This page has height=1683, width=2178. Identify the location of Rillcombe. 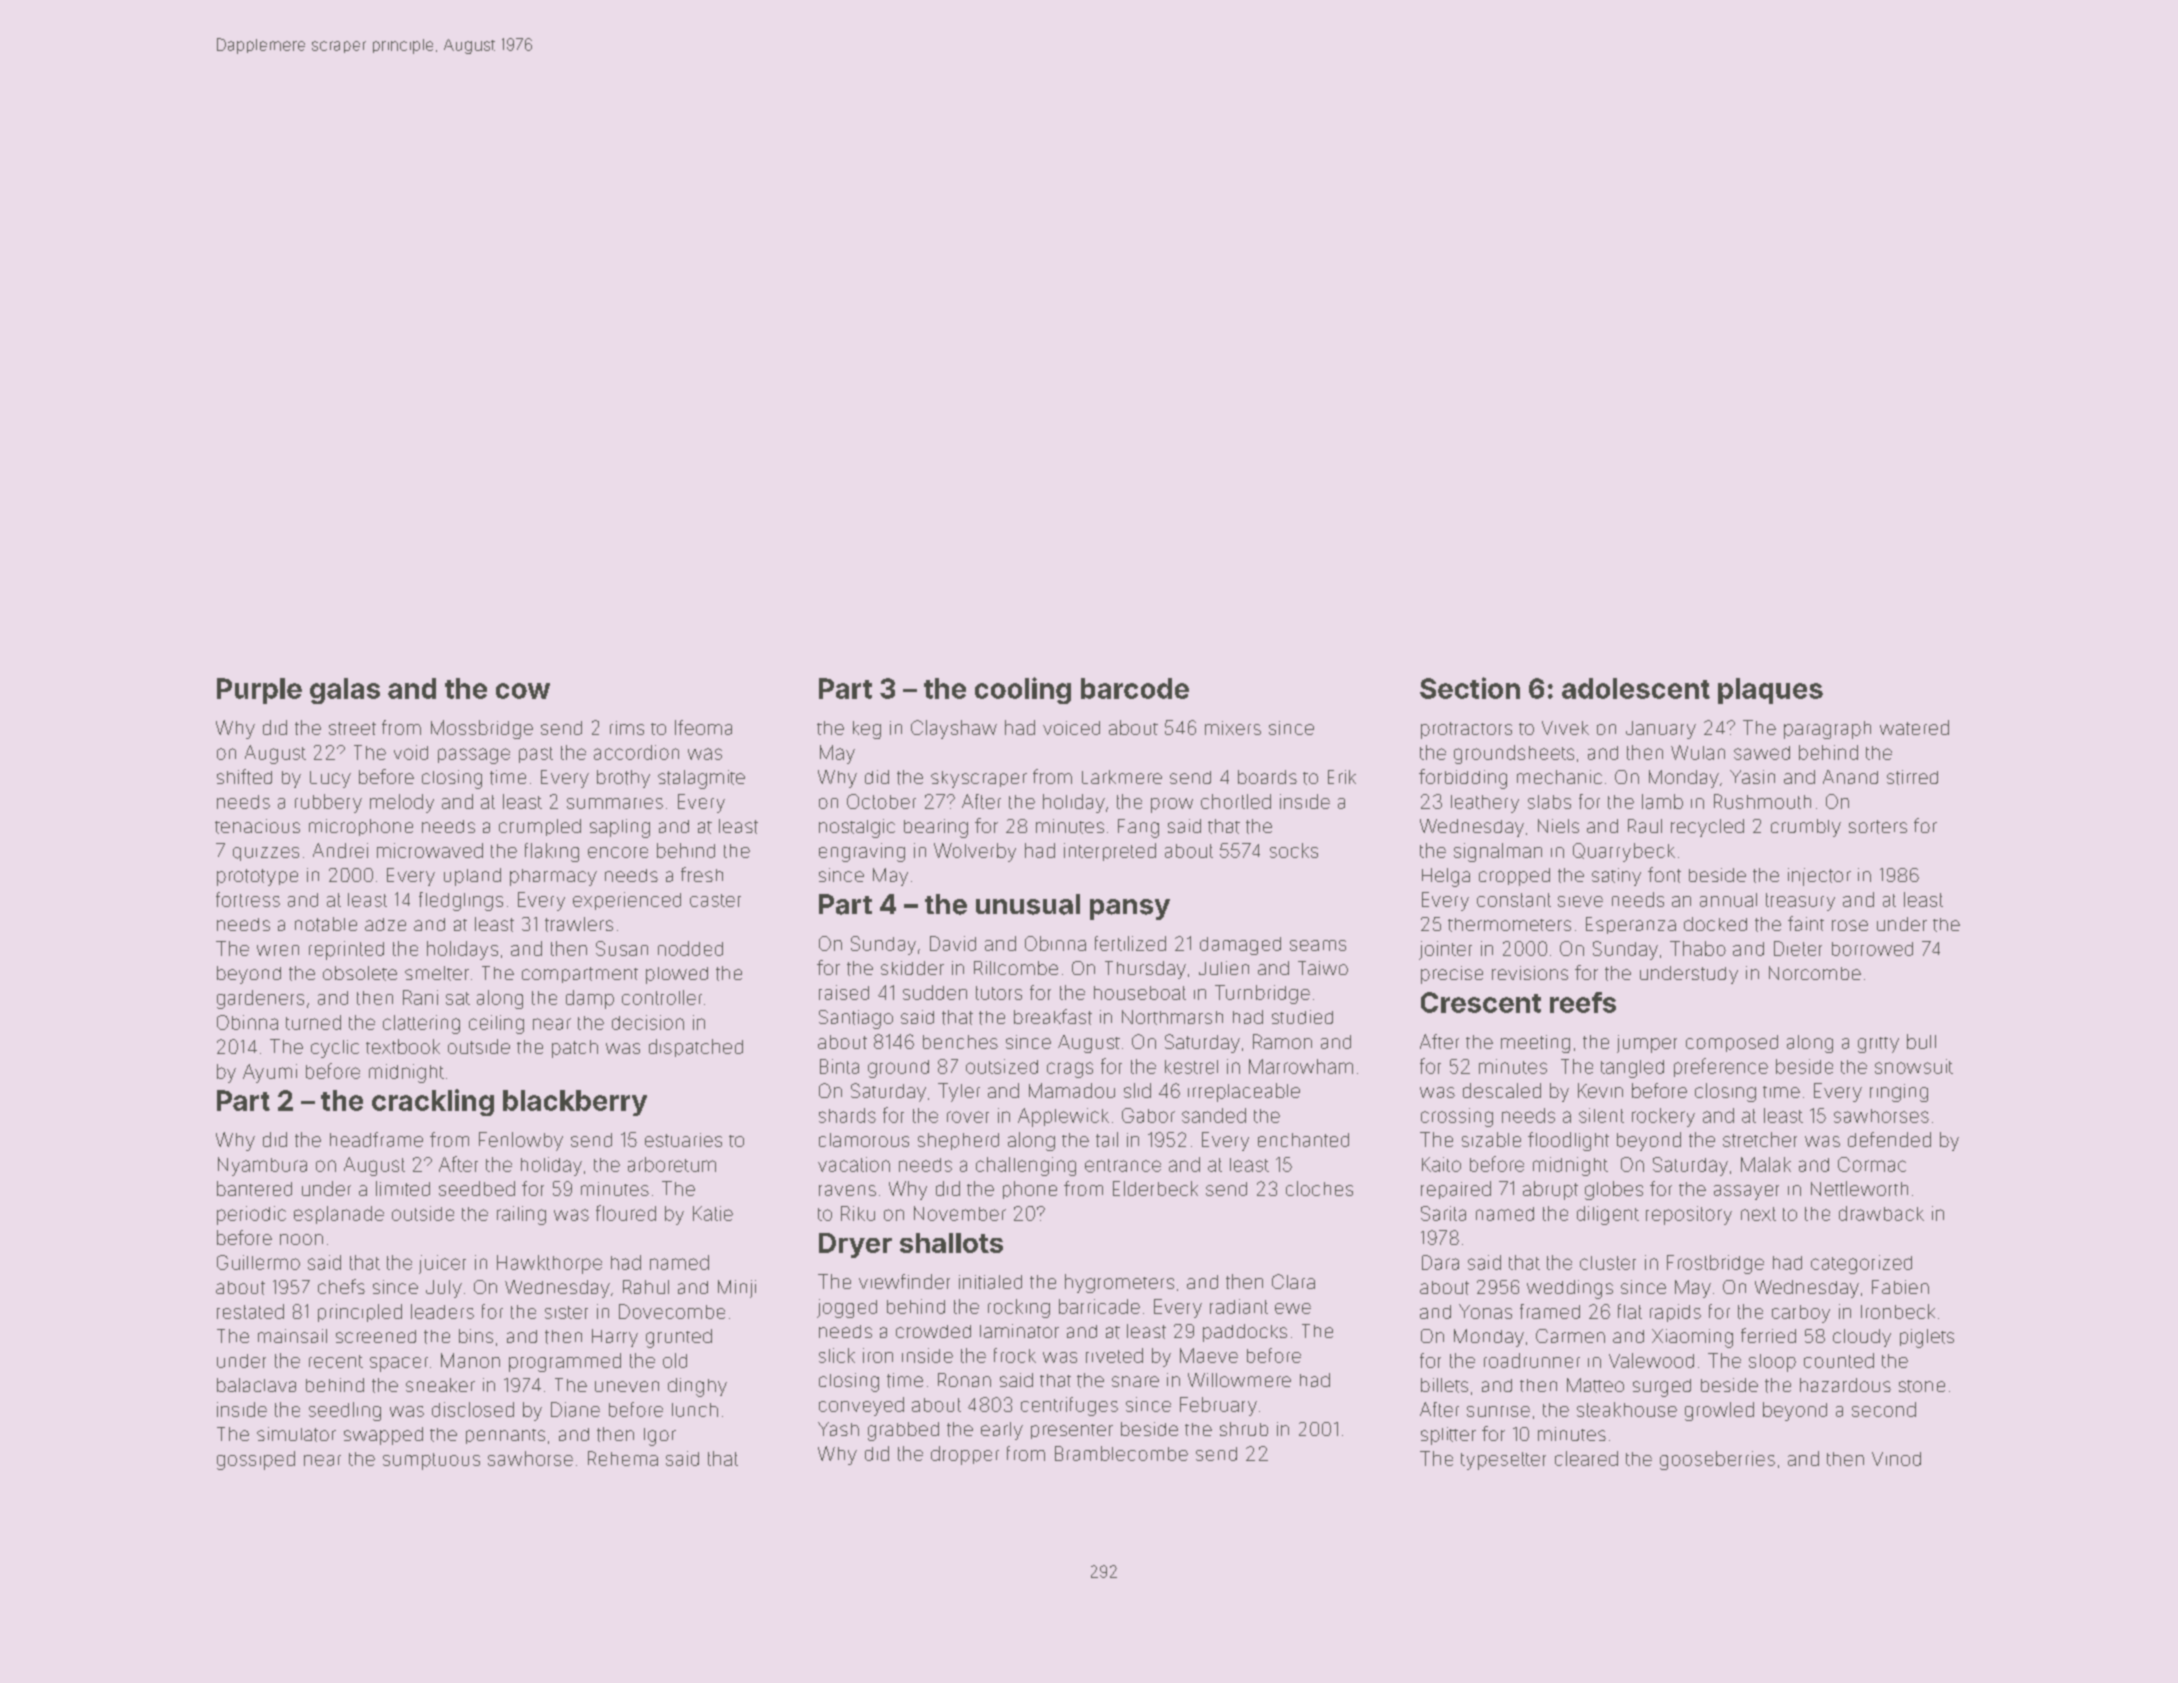
(1016, 968).
